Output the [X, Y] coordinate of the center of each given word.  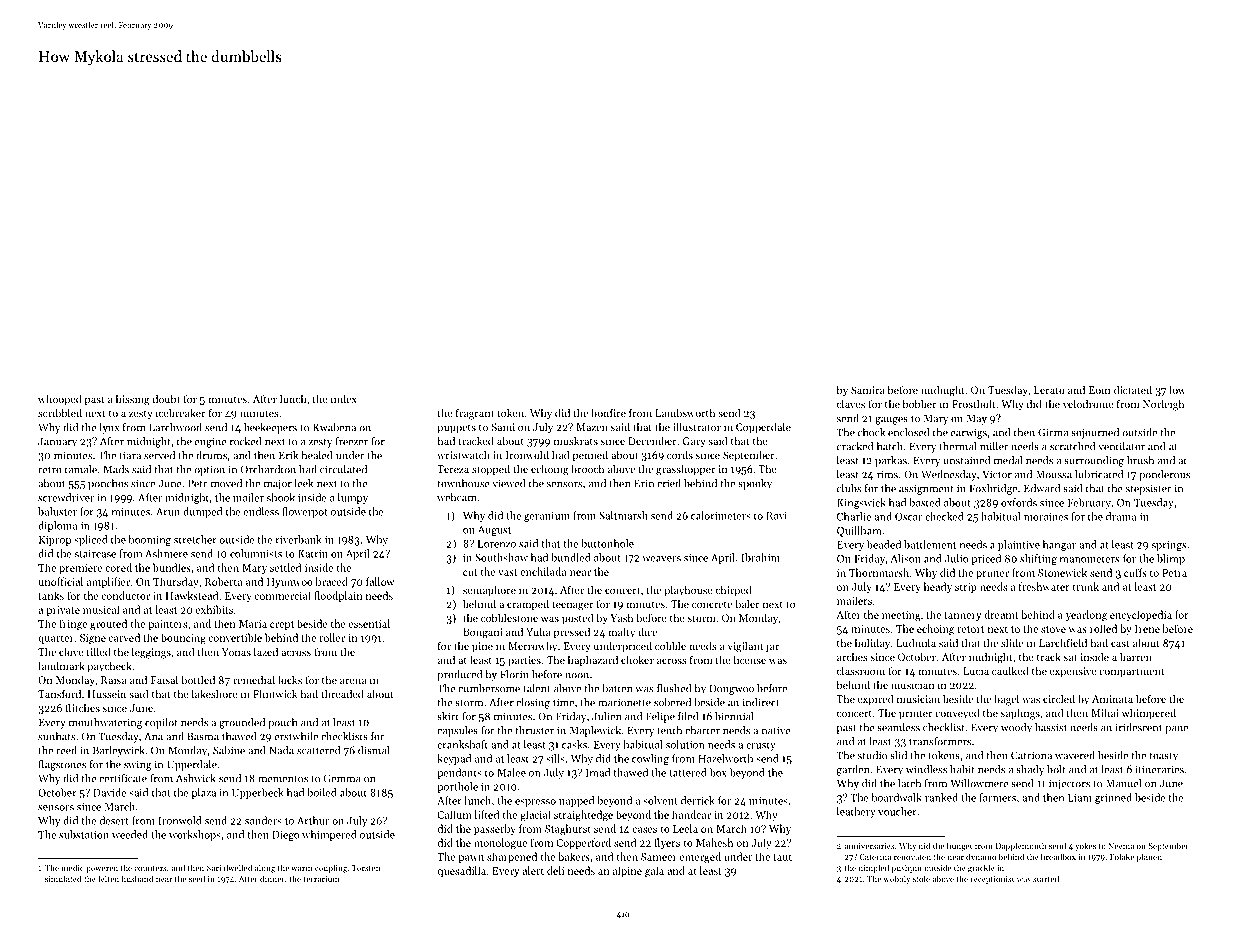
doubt [166, 398]
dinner [272, 878]
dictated [1133, 389]
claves [851, 403]
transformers [940, 741]
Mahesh [714, 842]
